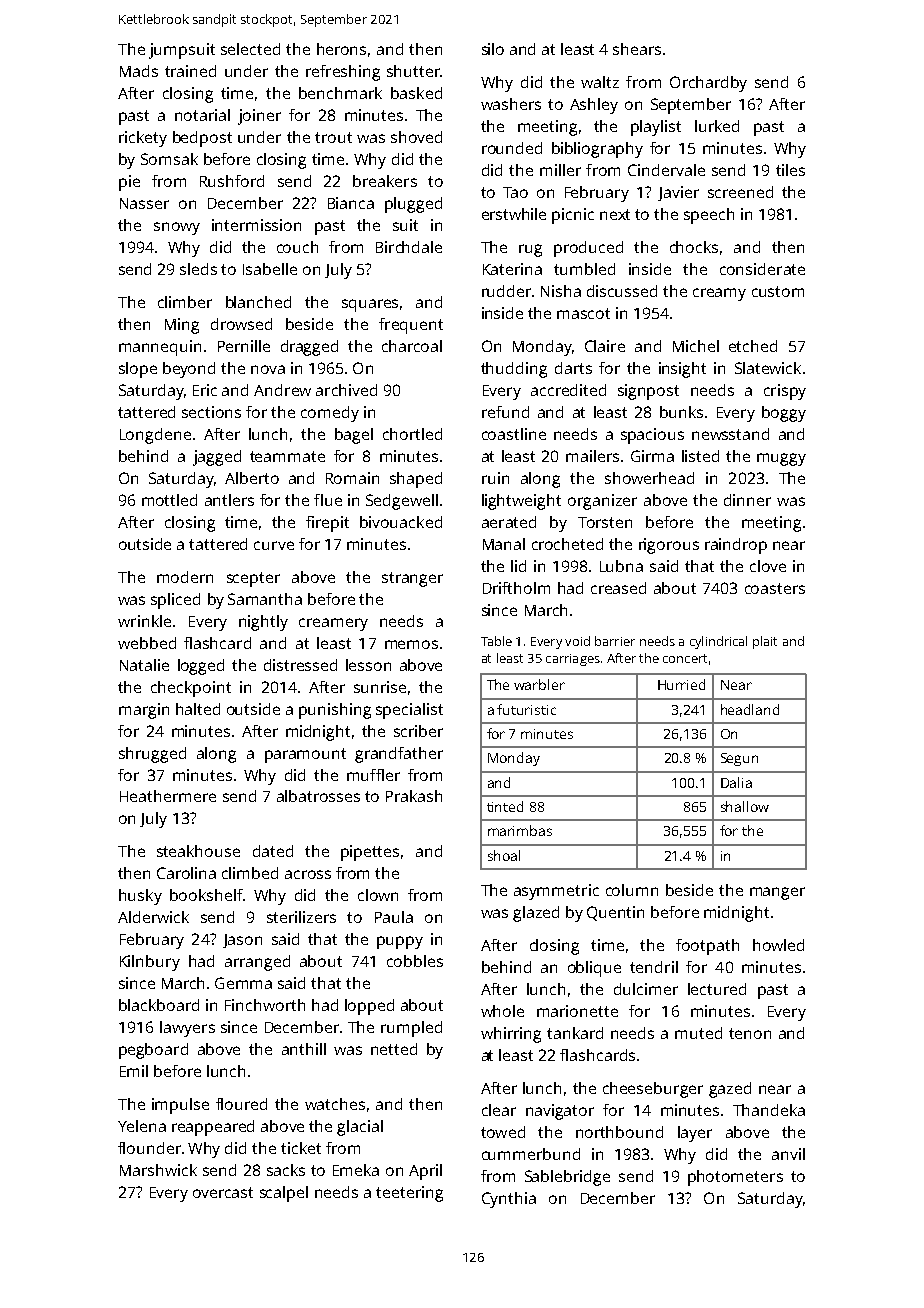  What do you see at coordinates (685, 658) in the screenshot?
I see `concert` at bounding box center [685, 658].
